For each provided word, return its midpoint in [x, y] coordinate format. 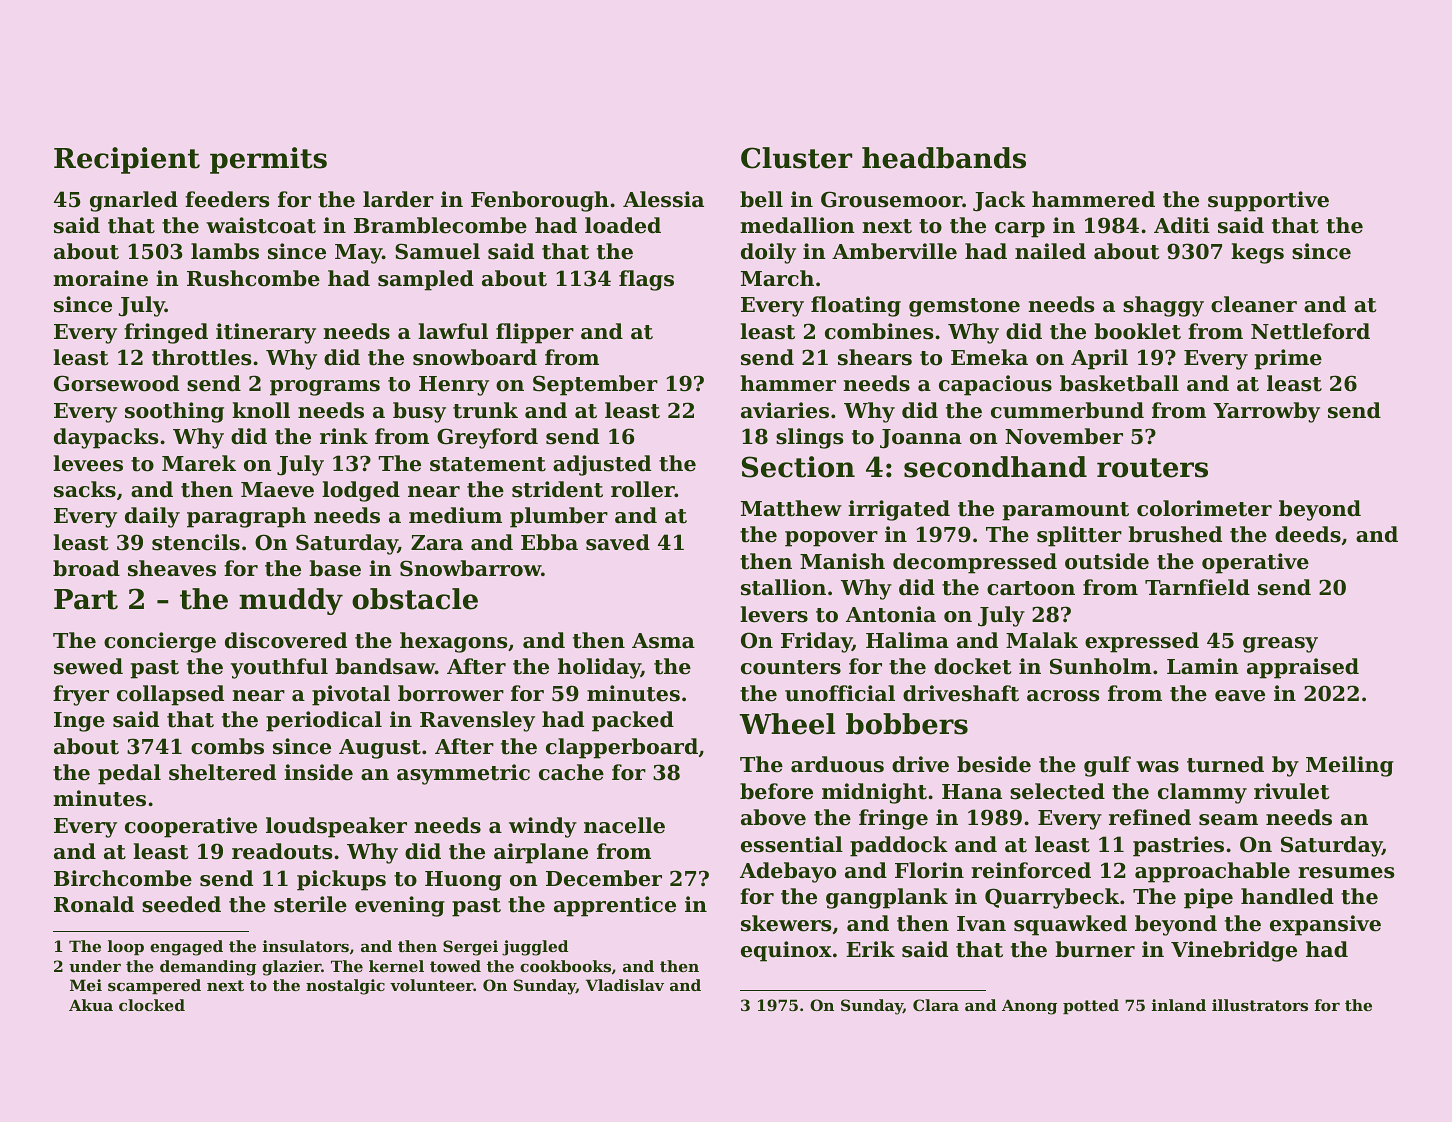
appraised [1303, 668]
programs [325, 388]
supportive [1268, 201]
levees [88, 463]
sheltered [222, 772]
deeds [1308, 534]
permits [268, 160]
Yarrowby [1266, 412]
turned [1225, 764]
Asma [663, 641]
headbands [944, 158]
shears [875, 357]
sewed [88, 666]
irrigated [899, 510]
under [95, 966]
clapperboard [622, 748]
